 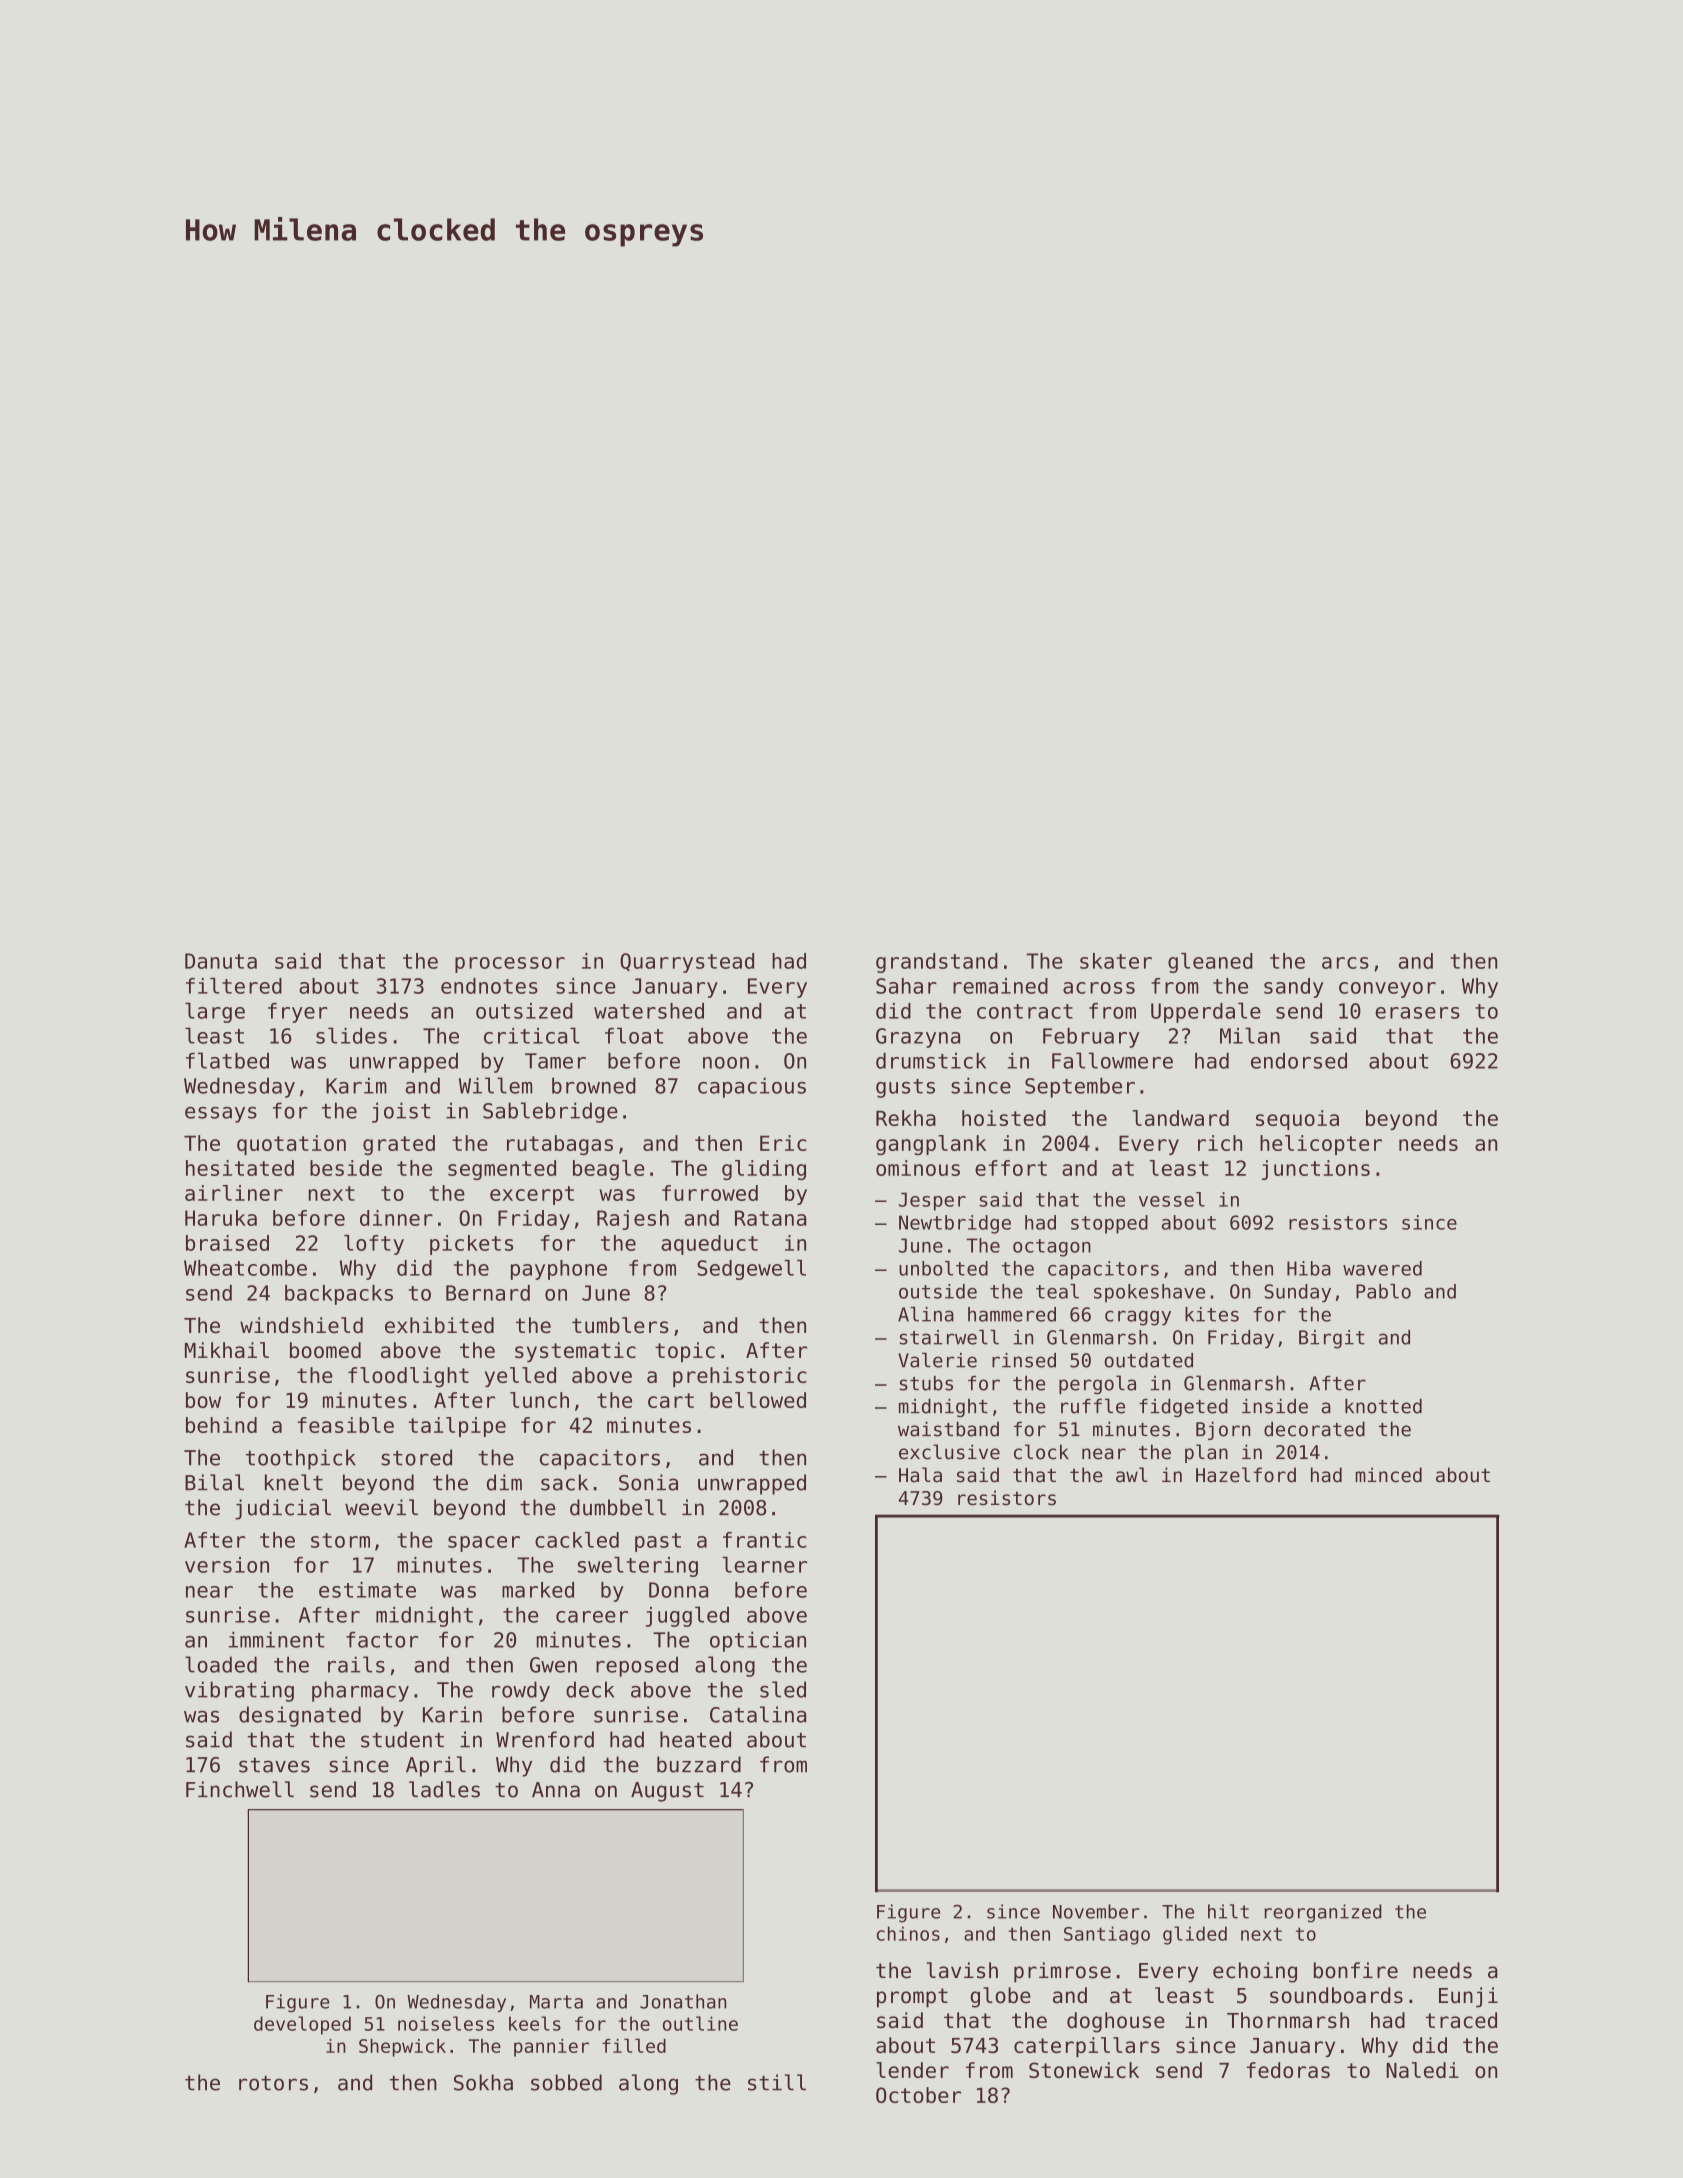 What do you see at coordinates (489, 986) in the image?
I see `endnotes` at bounding box center [489, 986].
